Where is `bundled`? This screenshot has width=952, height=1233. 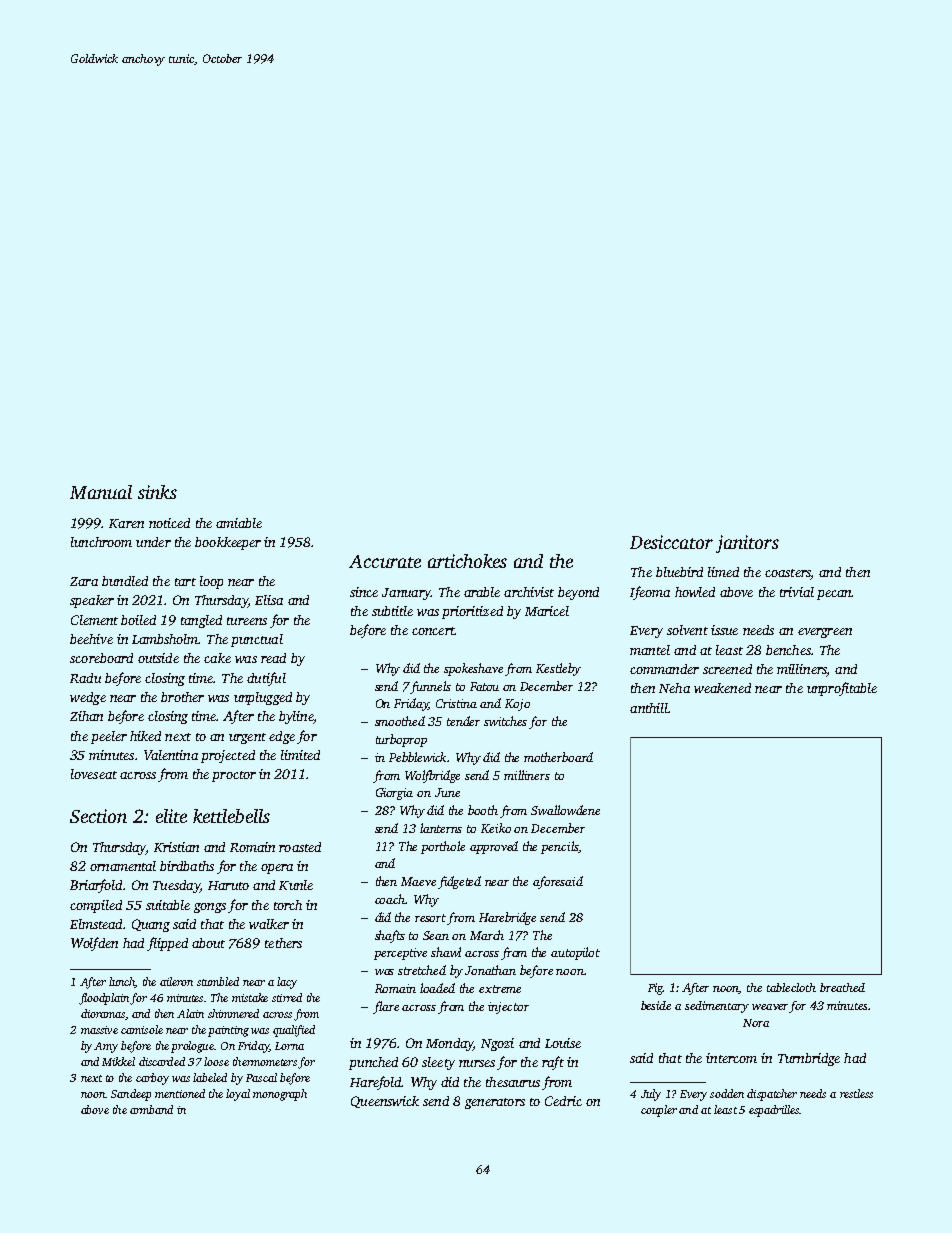 bundled is located at coordinates (125, 581).
